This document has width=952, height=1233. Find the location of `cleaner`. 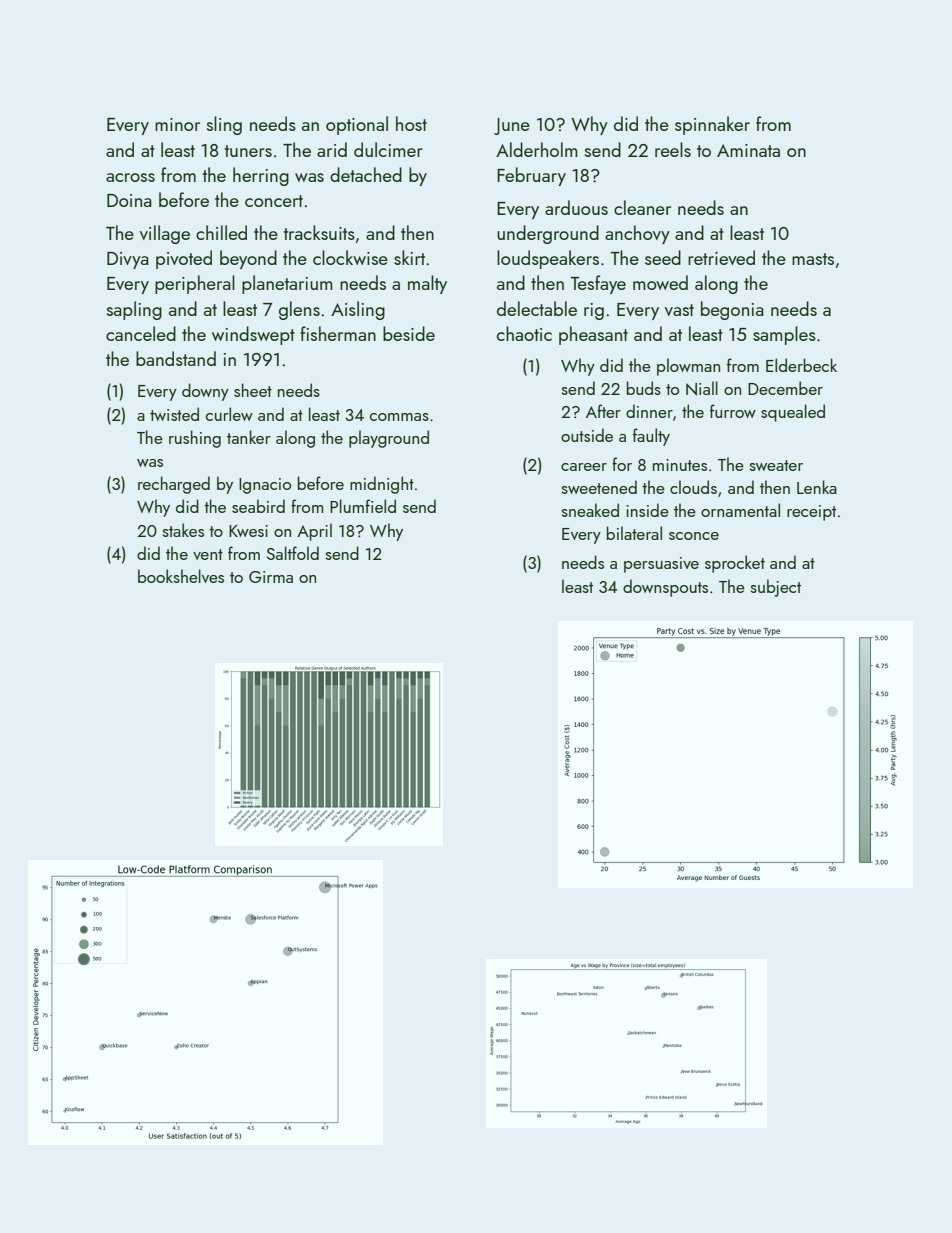

cleaner is located at coordinates (642, 207).
